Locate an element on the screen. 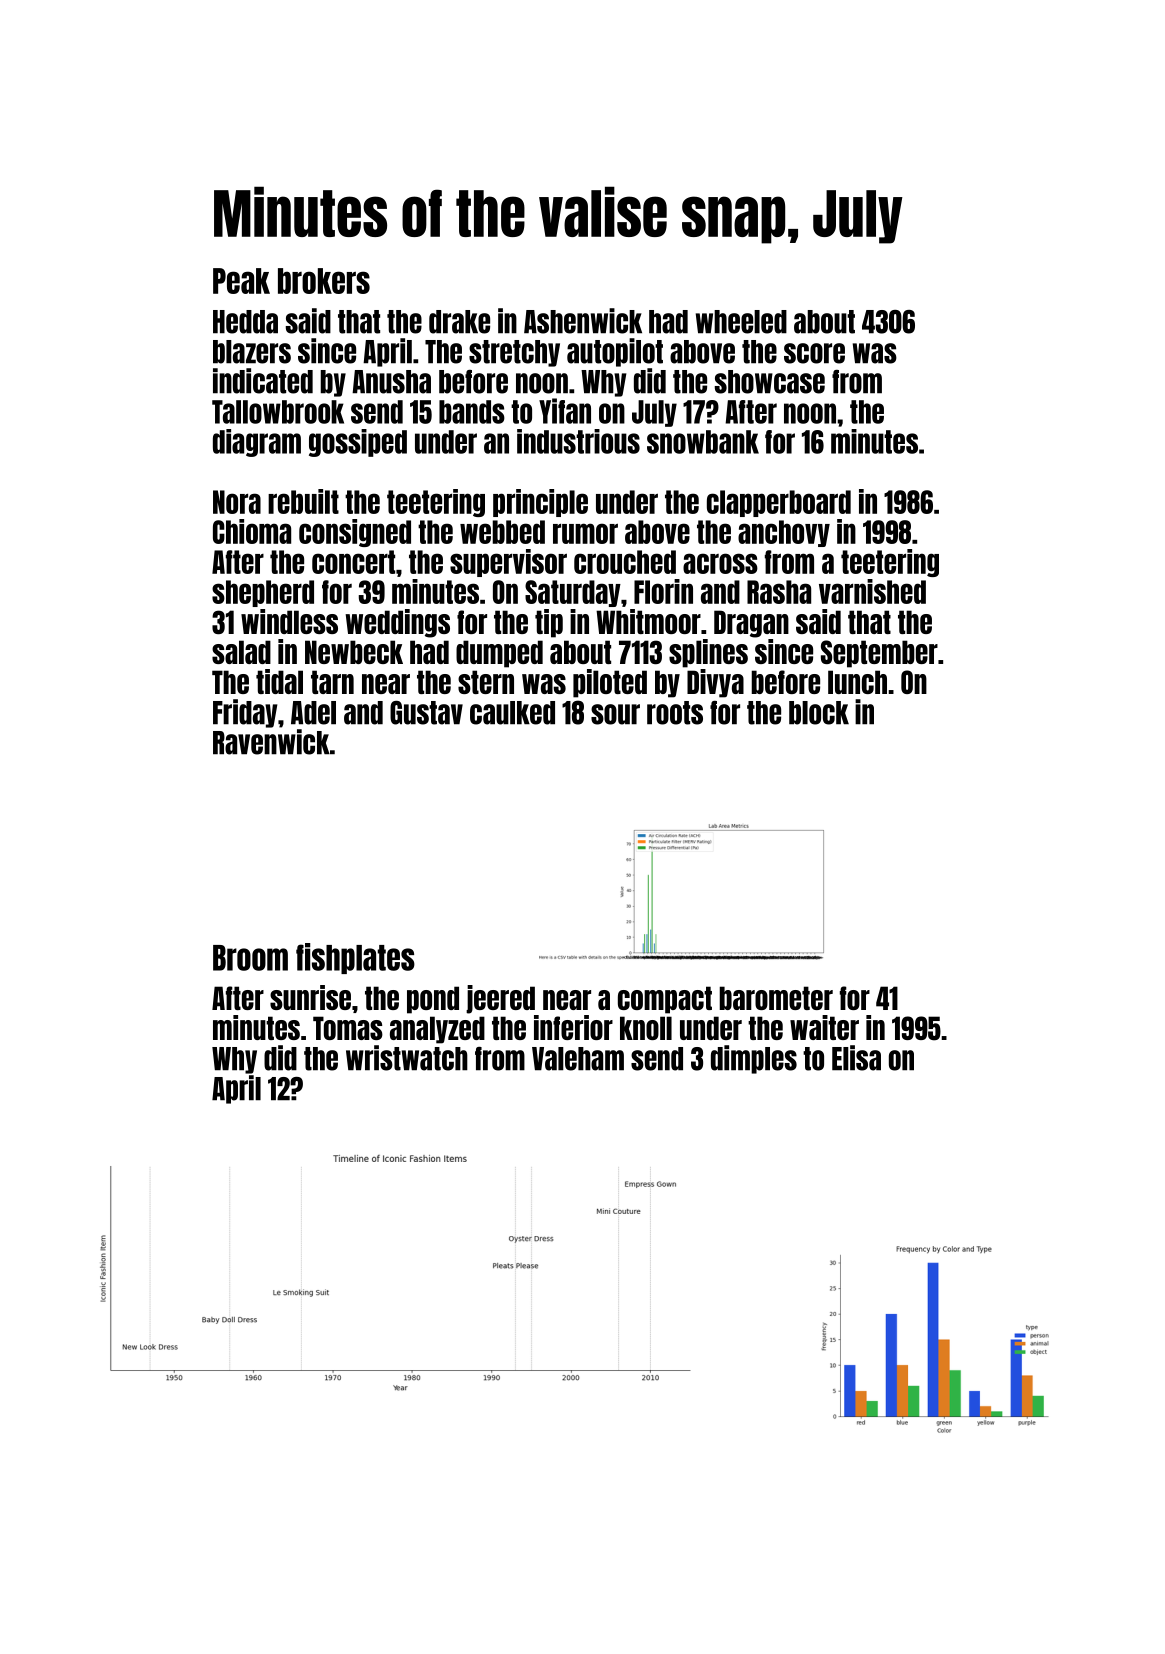 The height and width of the screenshot is (1654, 1165). Ashenwick is located at coordinates (583, 321).
